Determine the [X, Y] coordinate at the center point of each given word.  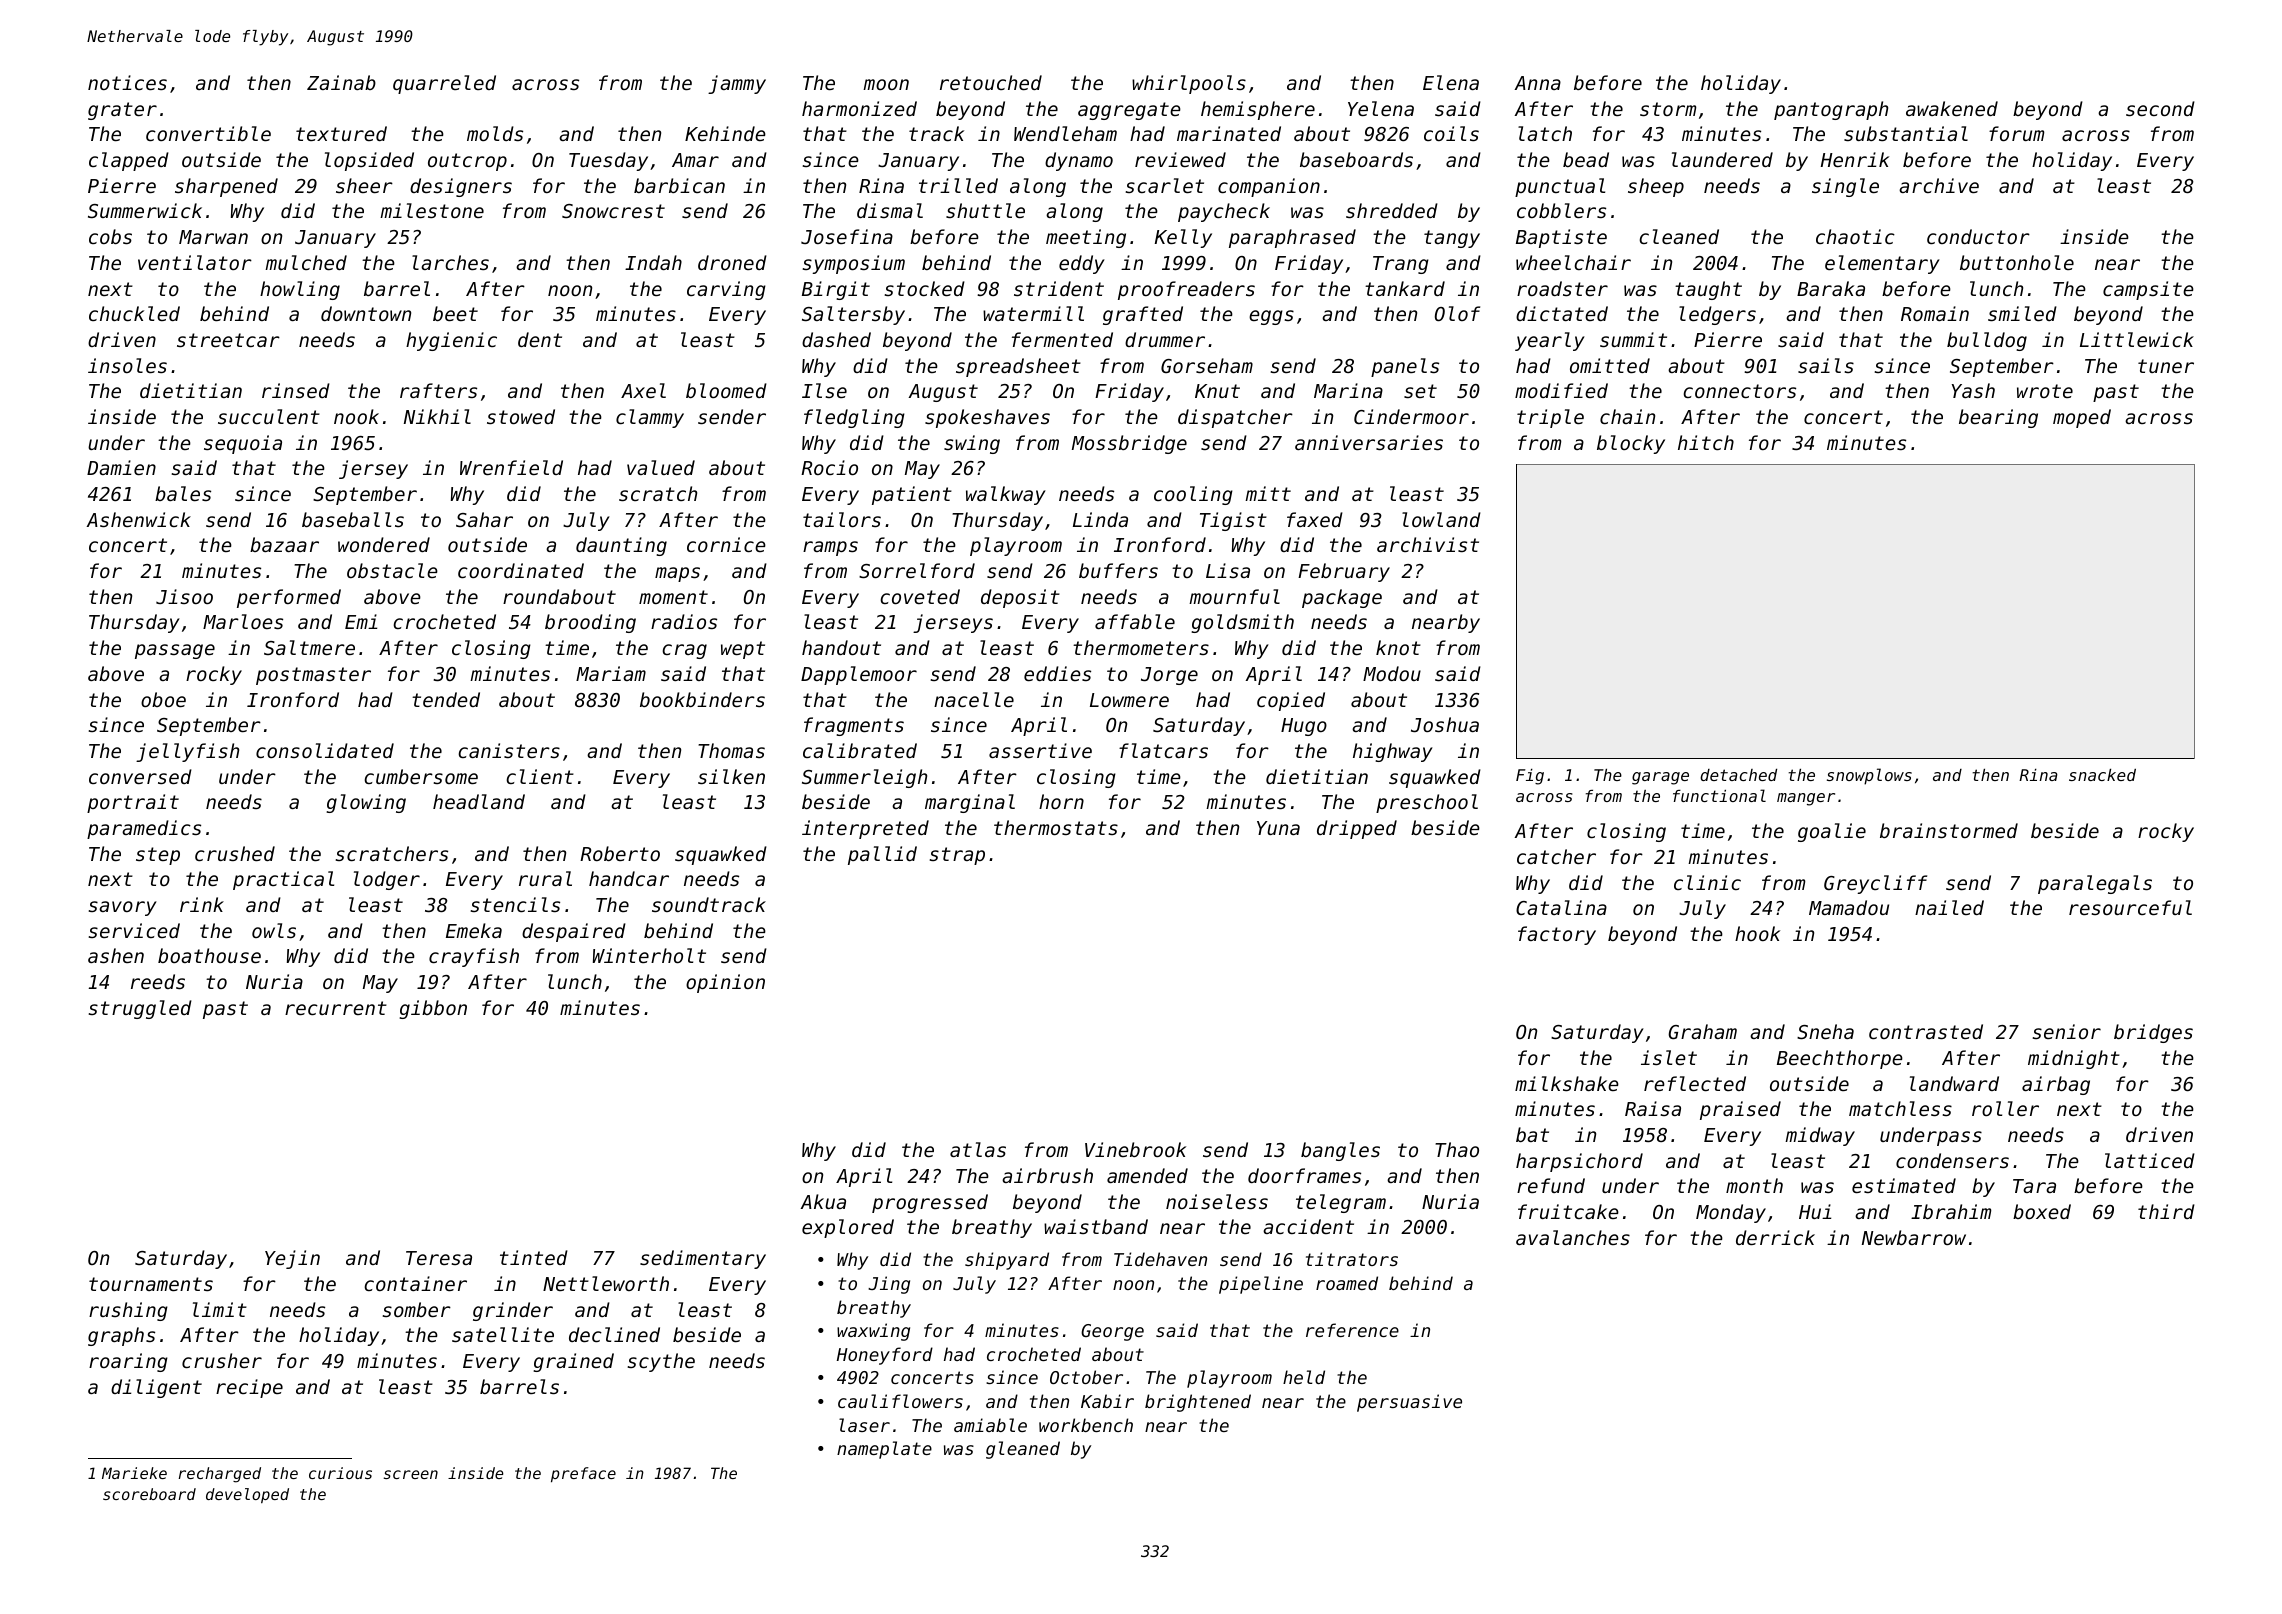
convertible [208, 133]
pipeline [1261, 1285]
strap [957, 856]
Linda [1100, 519]
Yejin [292, 1259]
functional [1719, 795]
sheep [1656, 187]
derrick [1775, 1237]
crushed [235, 853]
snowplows [1869, 776]
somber [416, 1309]
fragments [854, 726]
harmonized [859, 108]
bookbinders [702, 699]
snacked [2102, 775]
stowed [521, 416]
